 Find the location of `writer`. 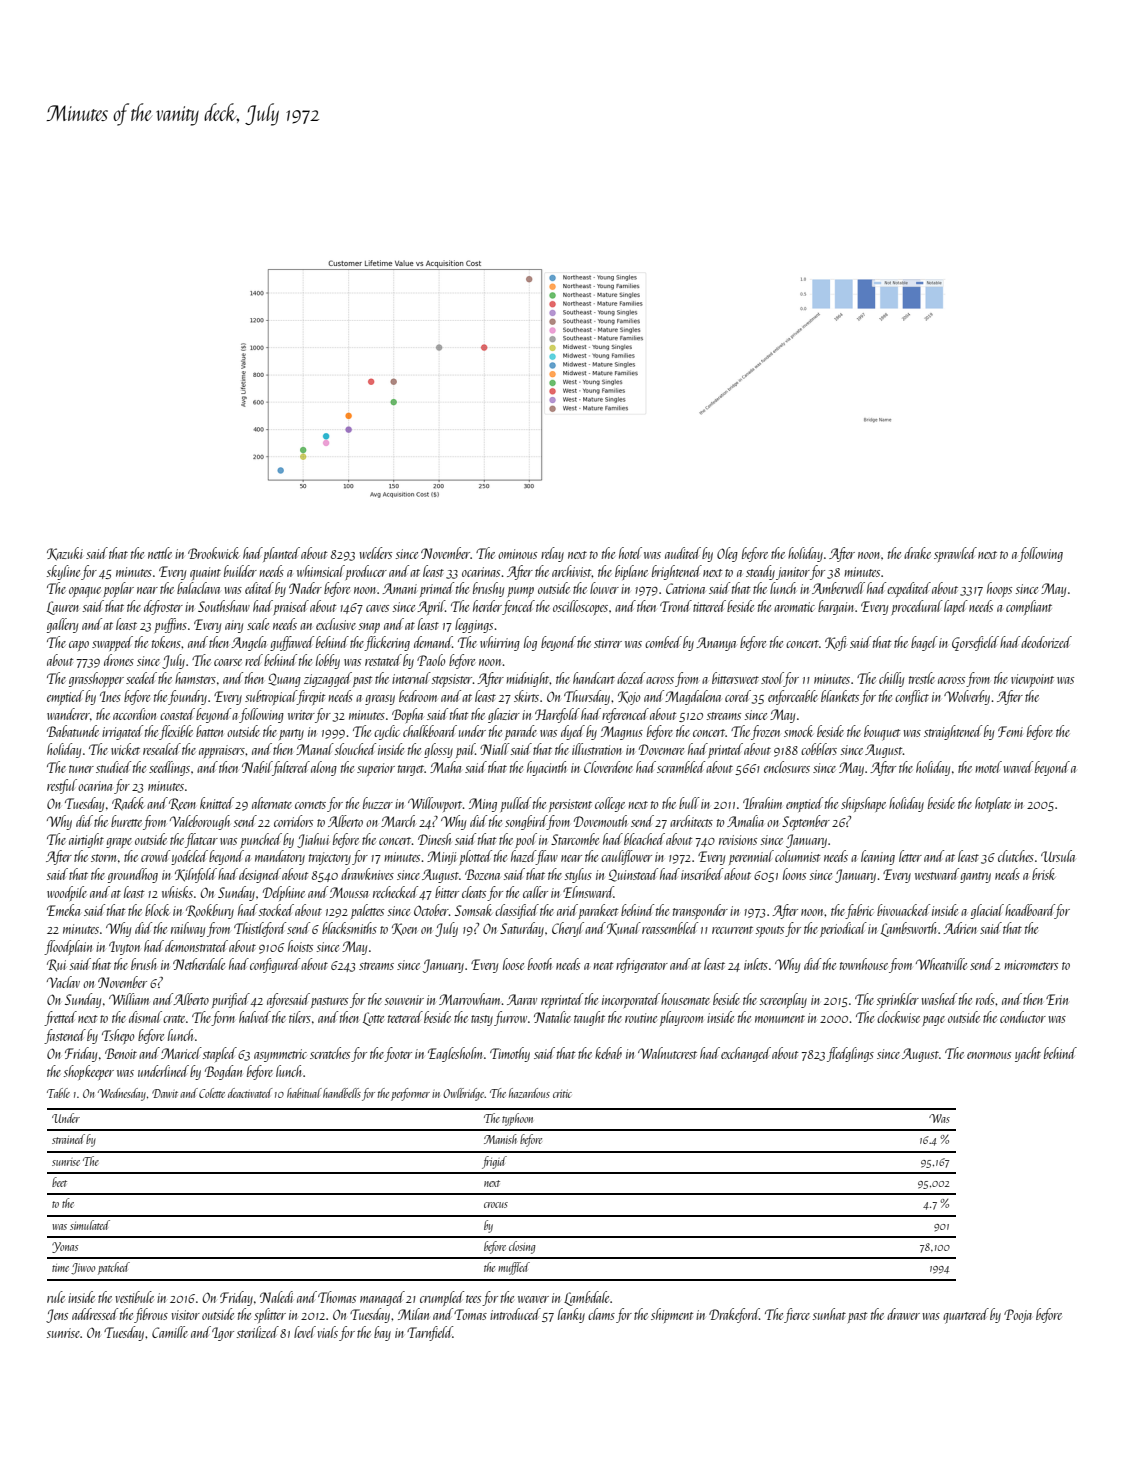

writer is located at coordinates (301, 715).
